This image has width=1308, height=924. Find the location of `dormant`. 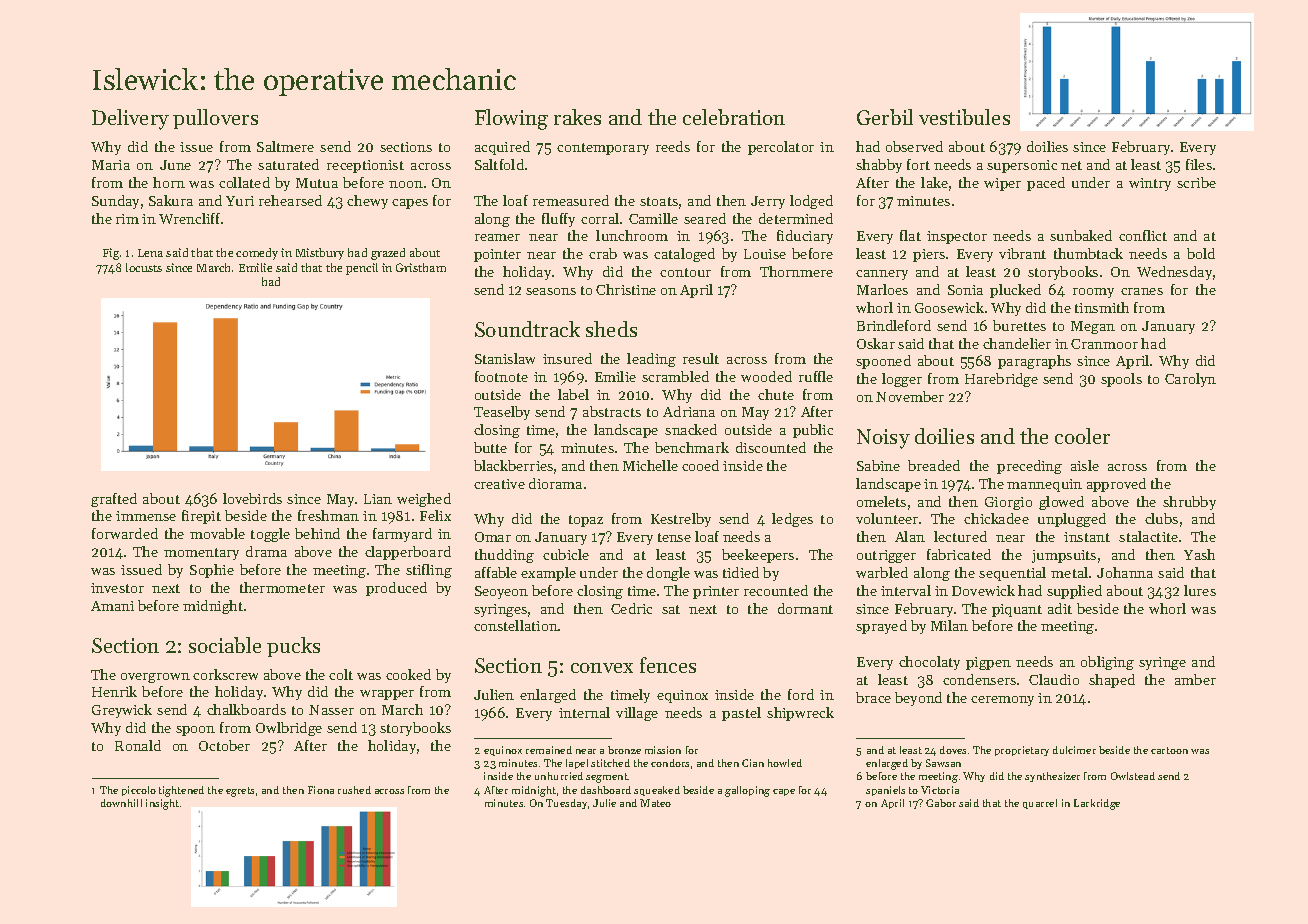

dormant is located at coordinates (805, 608).
